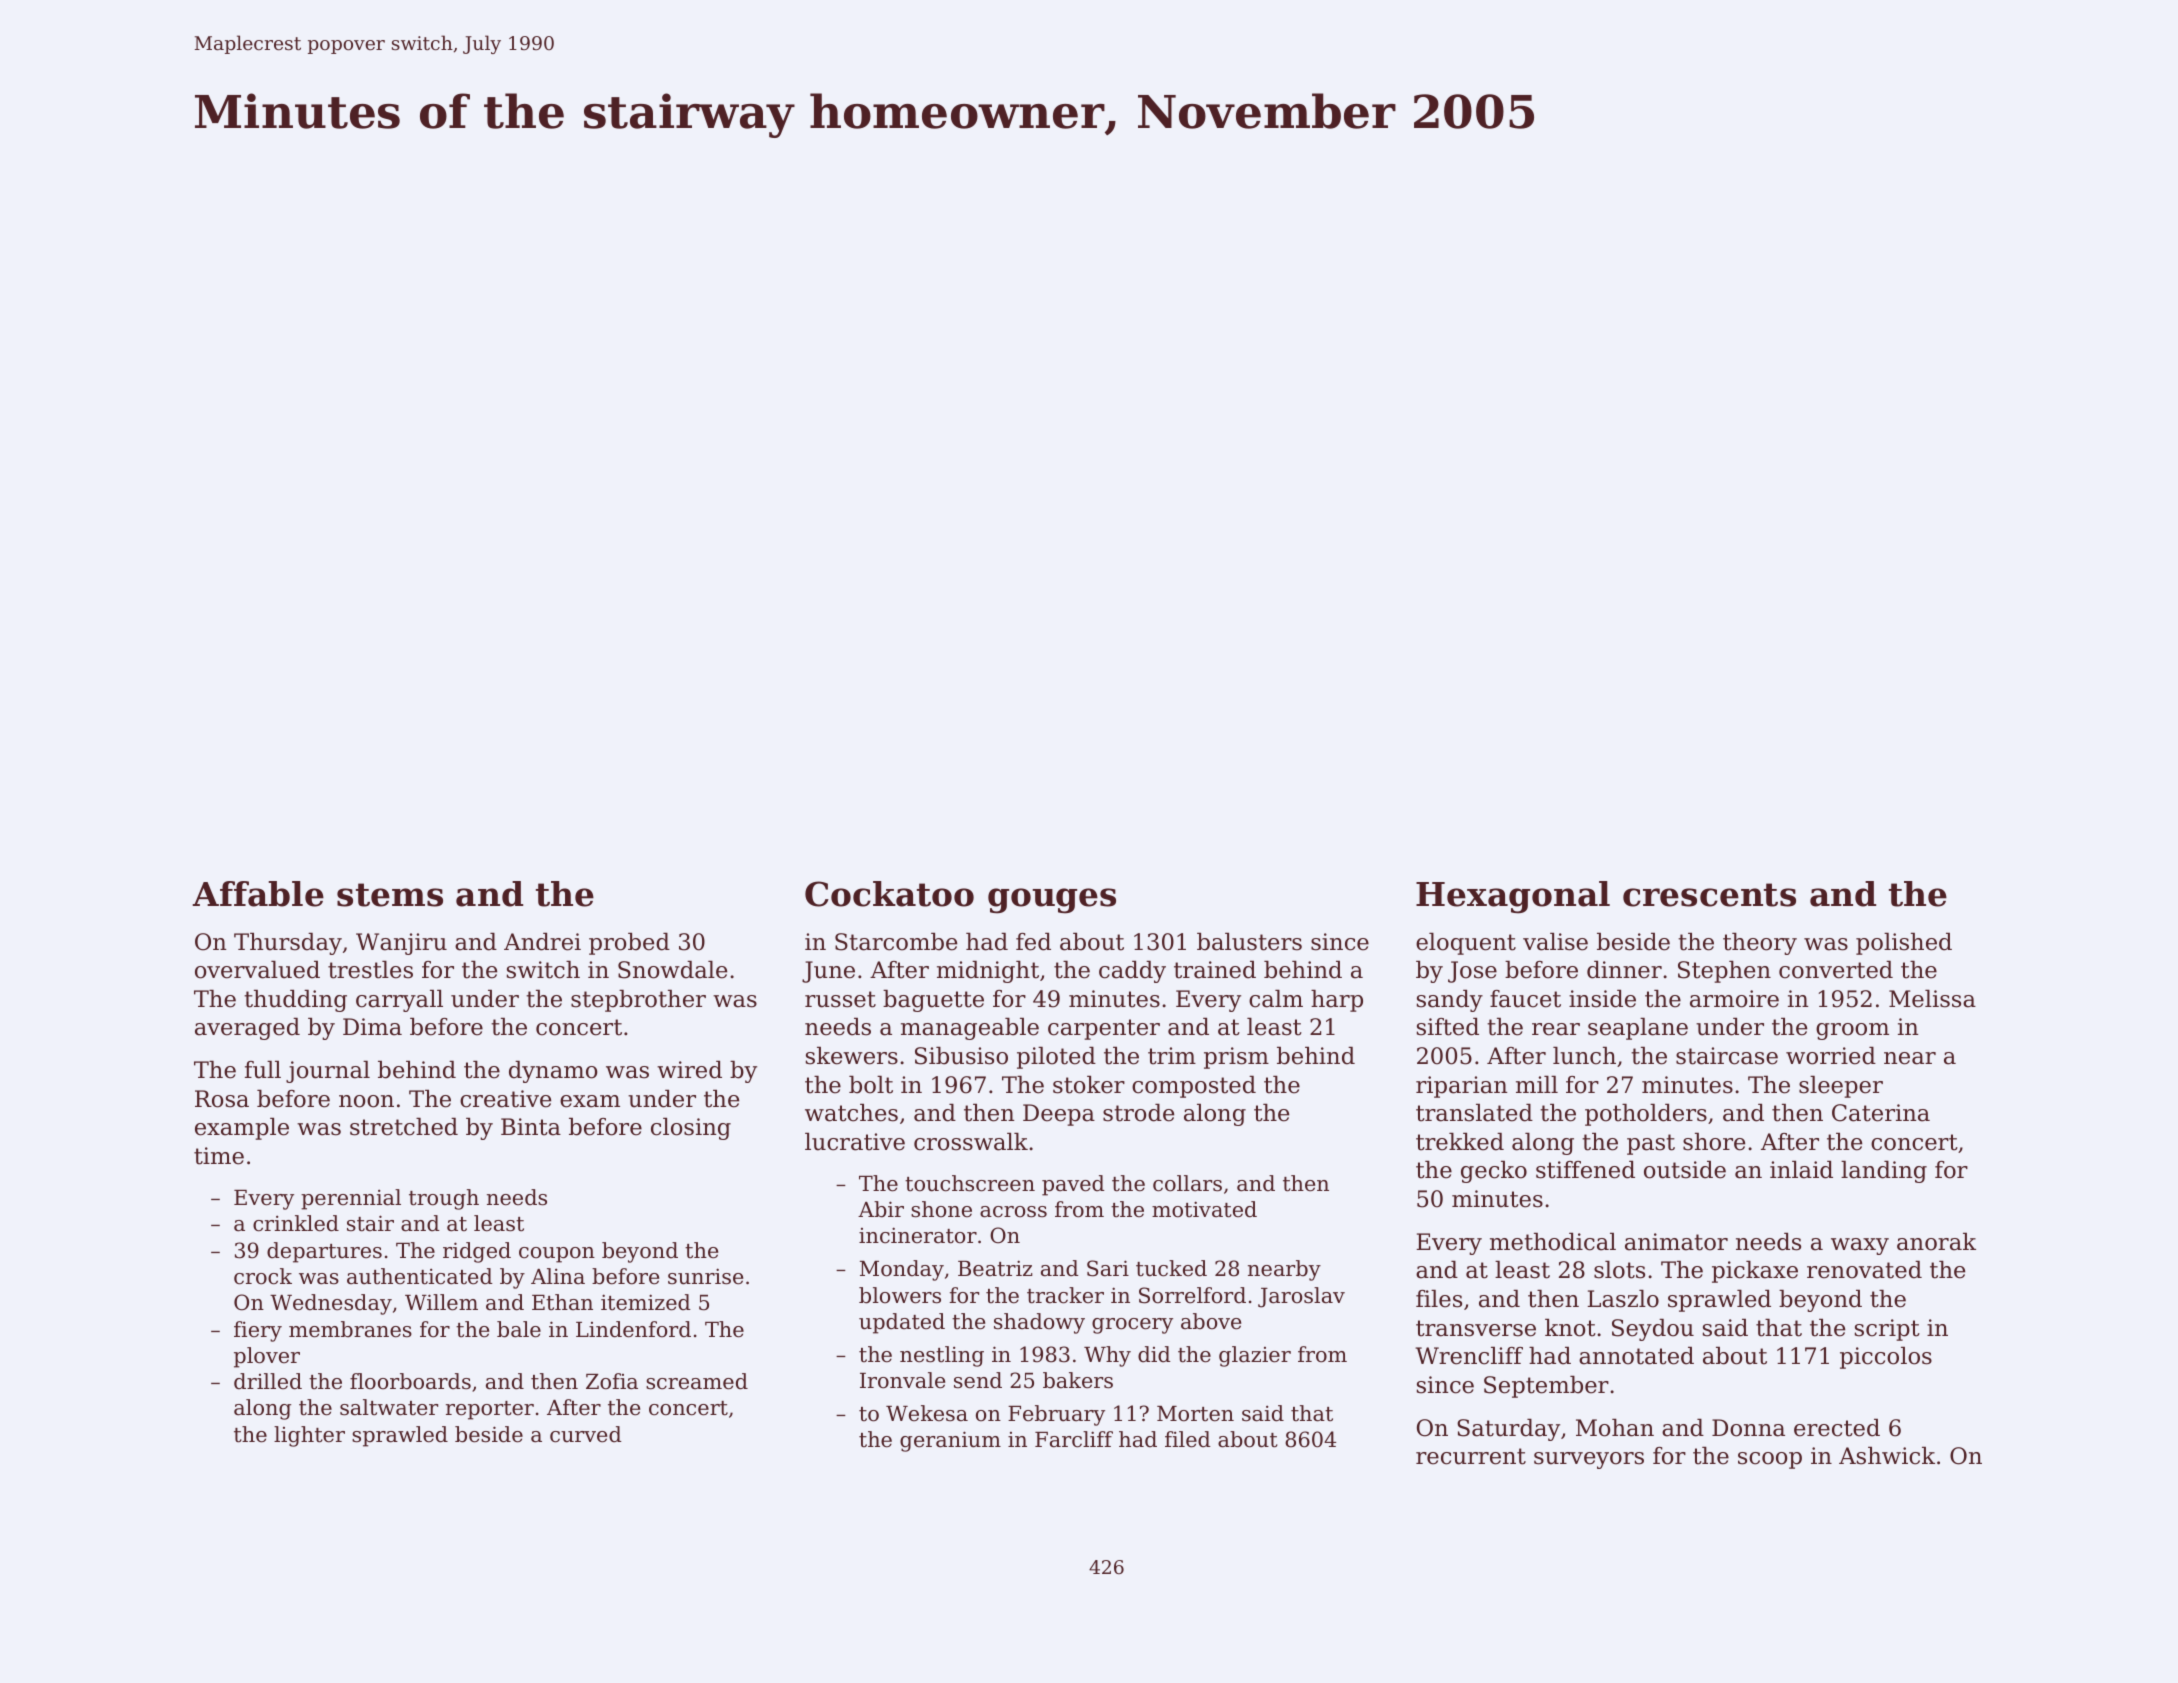 This screenshot has height=1683, width=2178. What do you see at coordinates (1052, 901) in the screenshot?
I see `gouges` at bounding box center [1052, 901].
